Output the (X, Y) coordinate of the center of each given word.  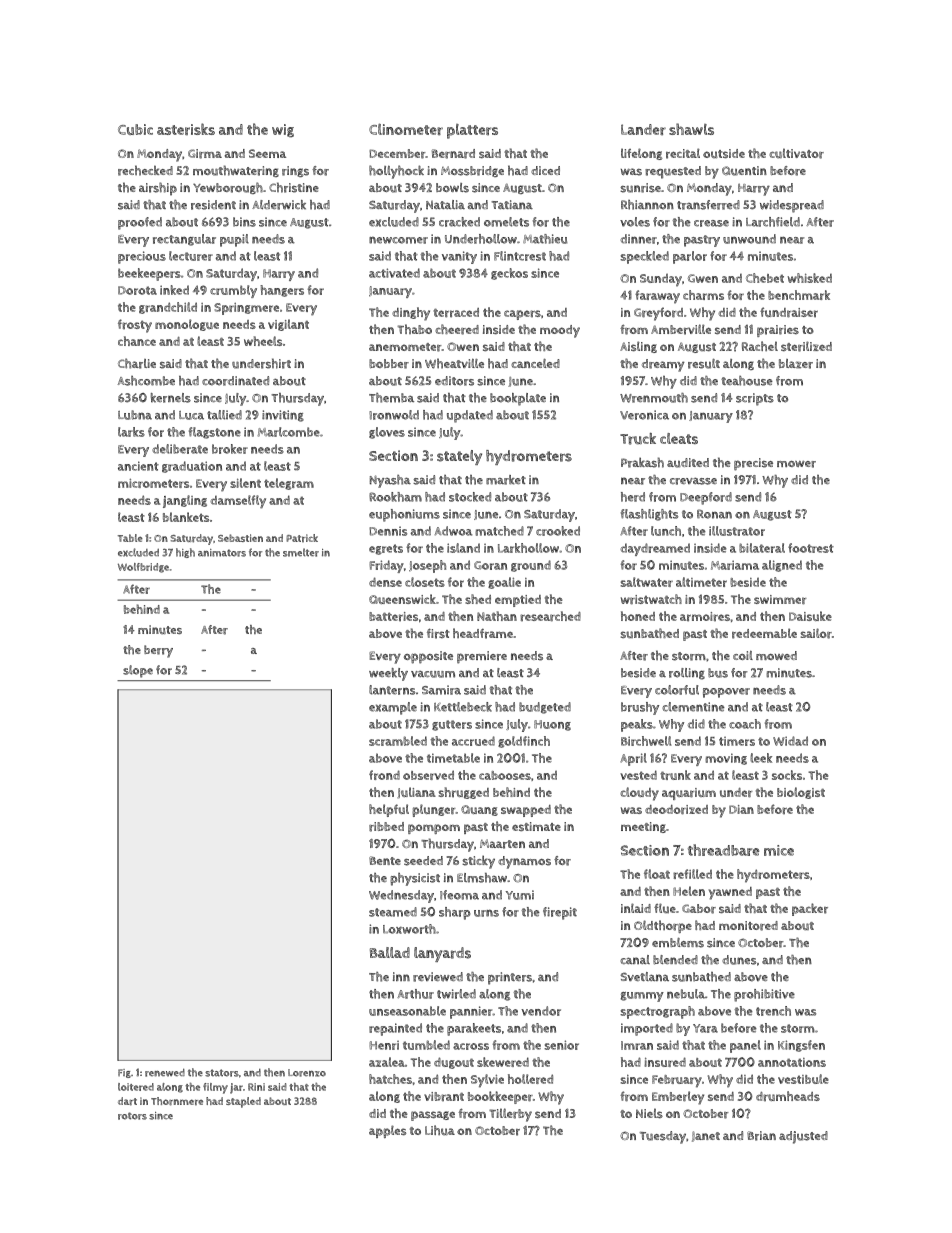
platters (472, 131)
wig (283, 130)
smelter (301, 552)
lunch (666, 531)
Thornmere (177, 1101)
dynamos (524, 862)
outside (724, 153)
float (657, 874)
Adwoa (453, 531)
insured (665, 1062)
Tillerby (510, 1115)
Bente (385, 860)
